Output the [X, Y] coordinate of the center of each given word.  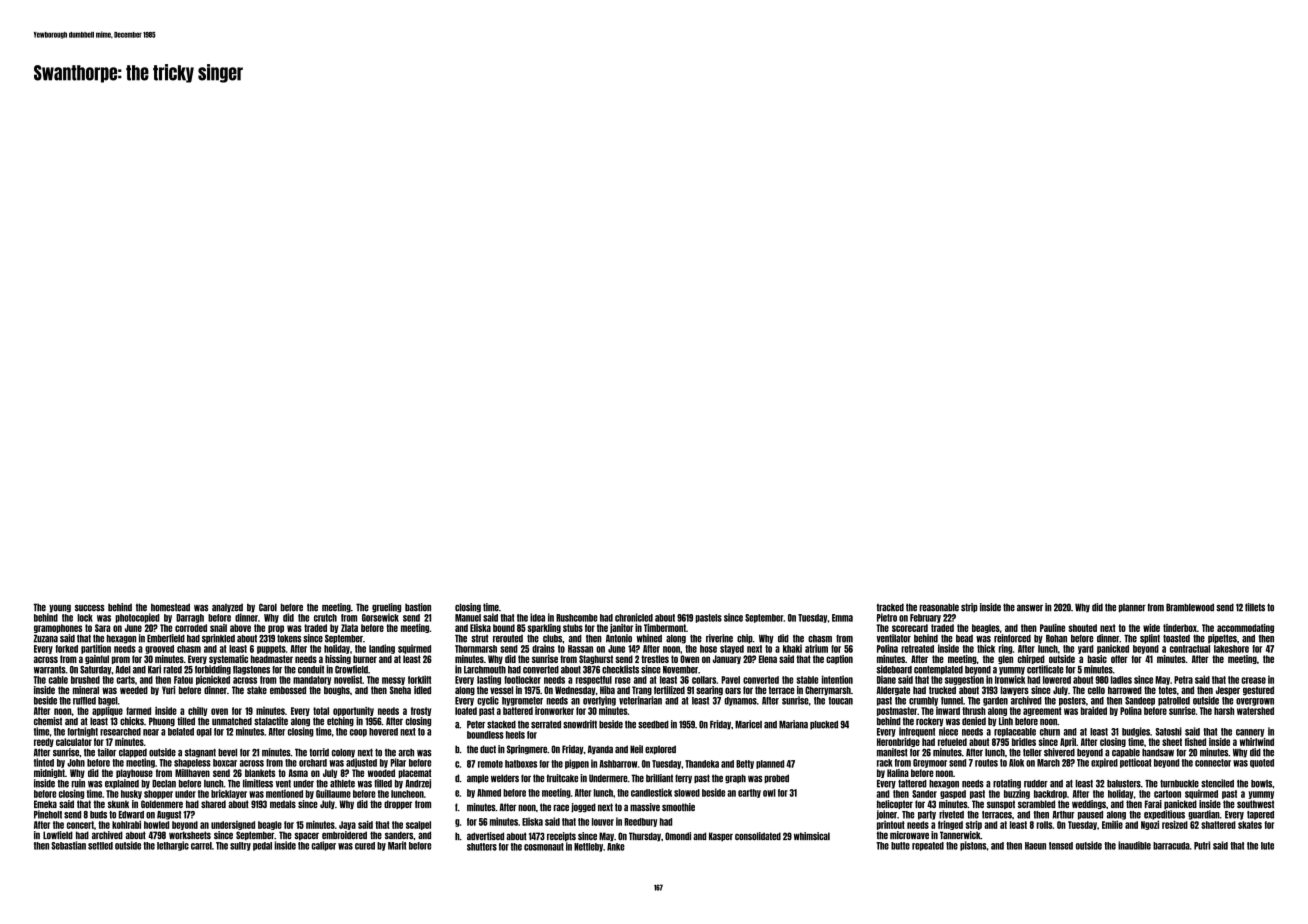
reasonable [939, 607]
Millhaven [192, 773]
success [90, 608]
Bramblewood [1190, 607]
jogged [583, 808]
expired [1104, 763]
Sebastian [68, 845]
